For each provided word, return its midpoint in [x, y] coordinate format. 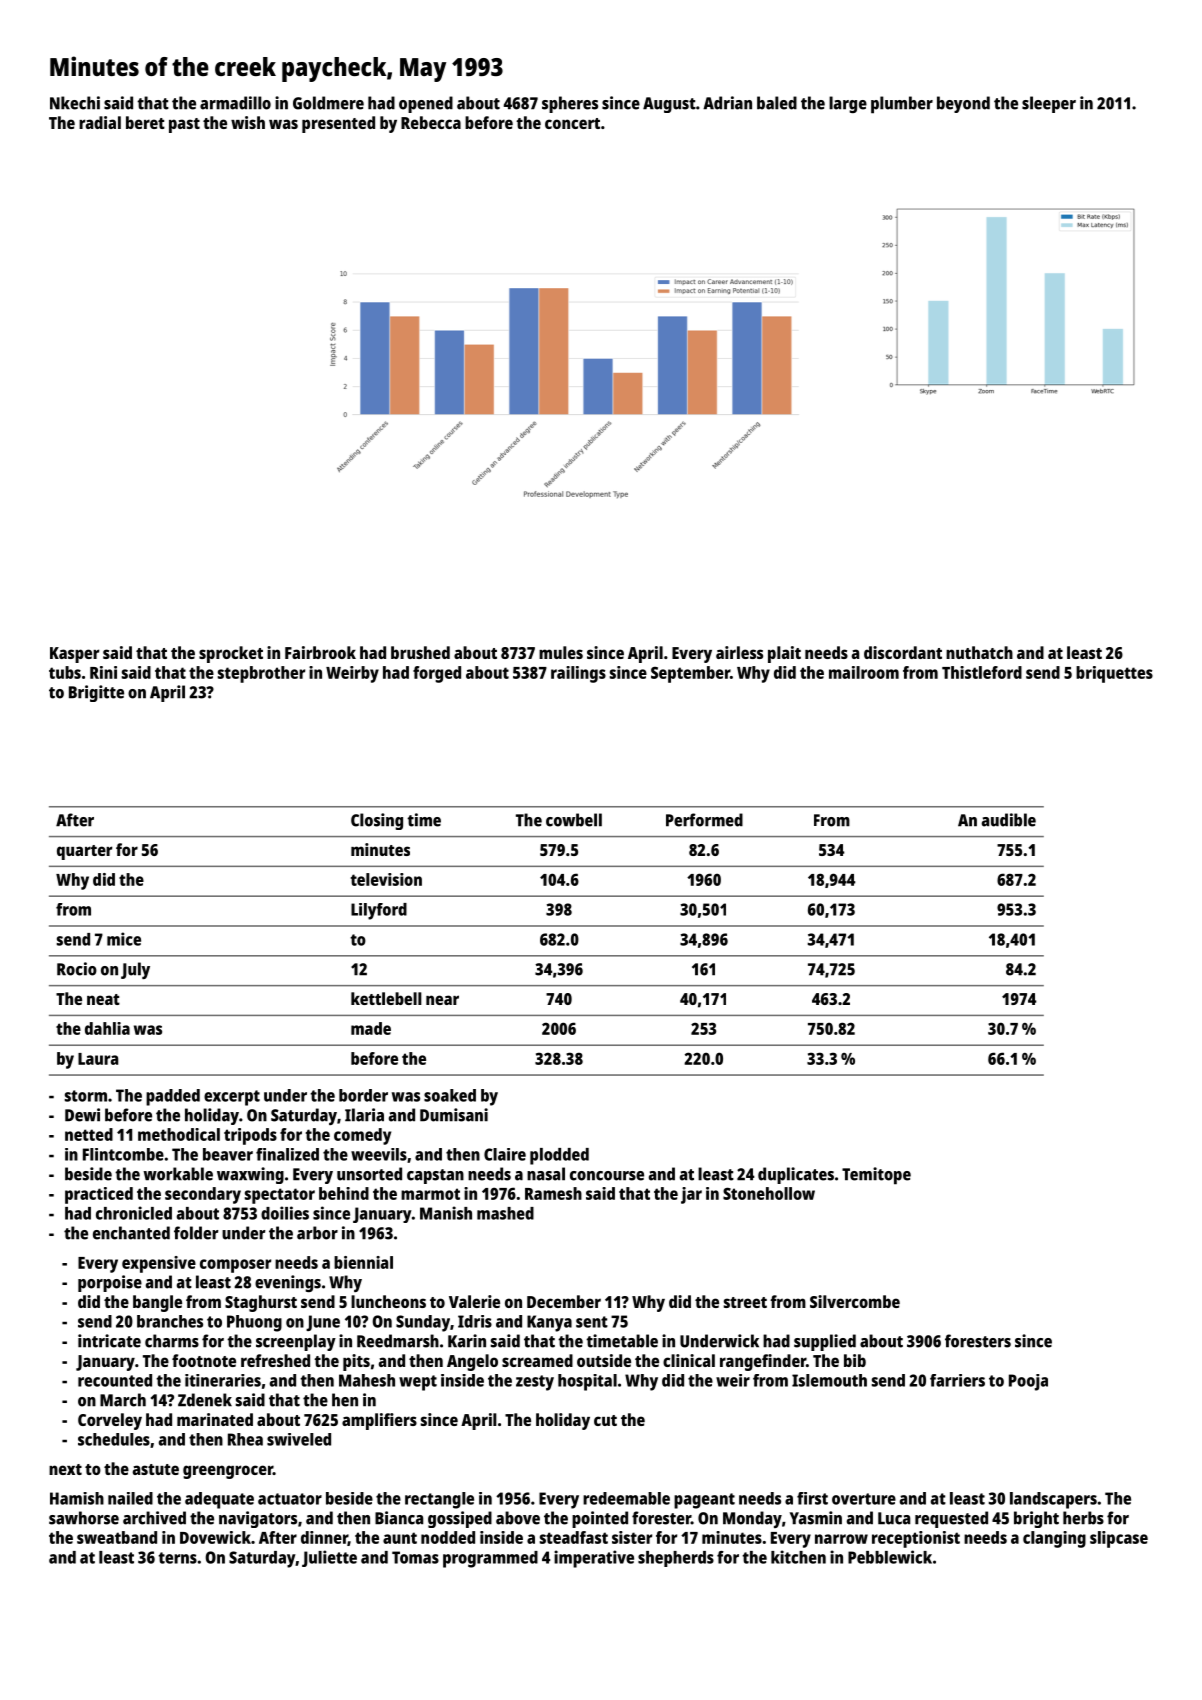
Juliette [329, 1558]
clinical [689, 1360]
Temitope [876, 1176]
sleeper [1049, 104]
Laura [98, 1059]
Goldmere [328, 103]
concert [572, 123]
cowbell [574, 820]
